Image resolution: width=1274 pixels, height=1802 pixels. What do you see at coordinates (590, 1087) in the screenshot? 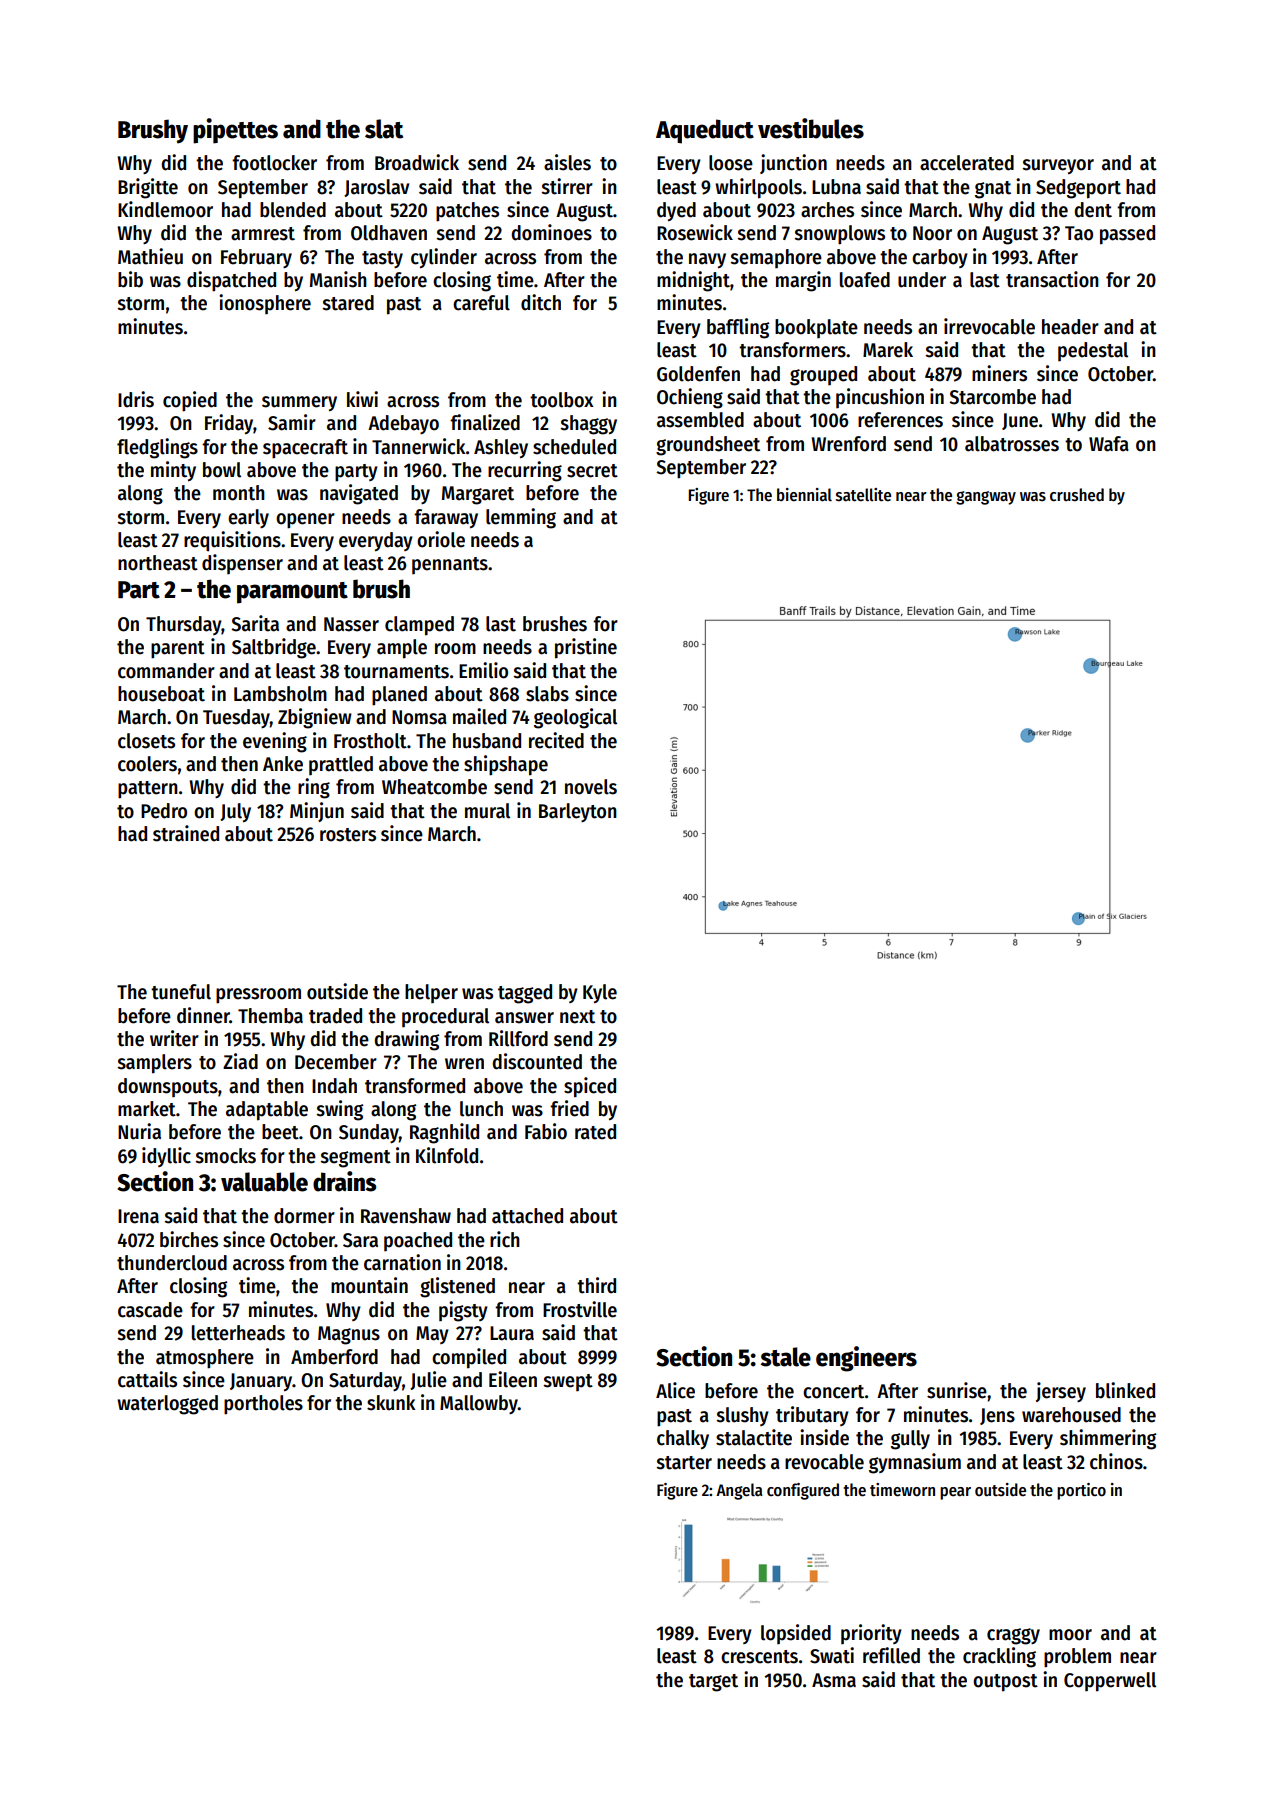
I see `spiced` at bounding box center [590, 1087].
